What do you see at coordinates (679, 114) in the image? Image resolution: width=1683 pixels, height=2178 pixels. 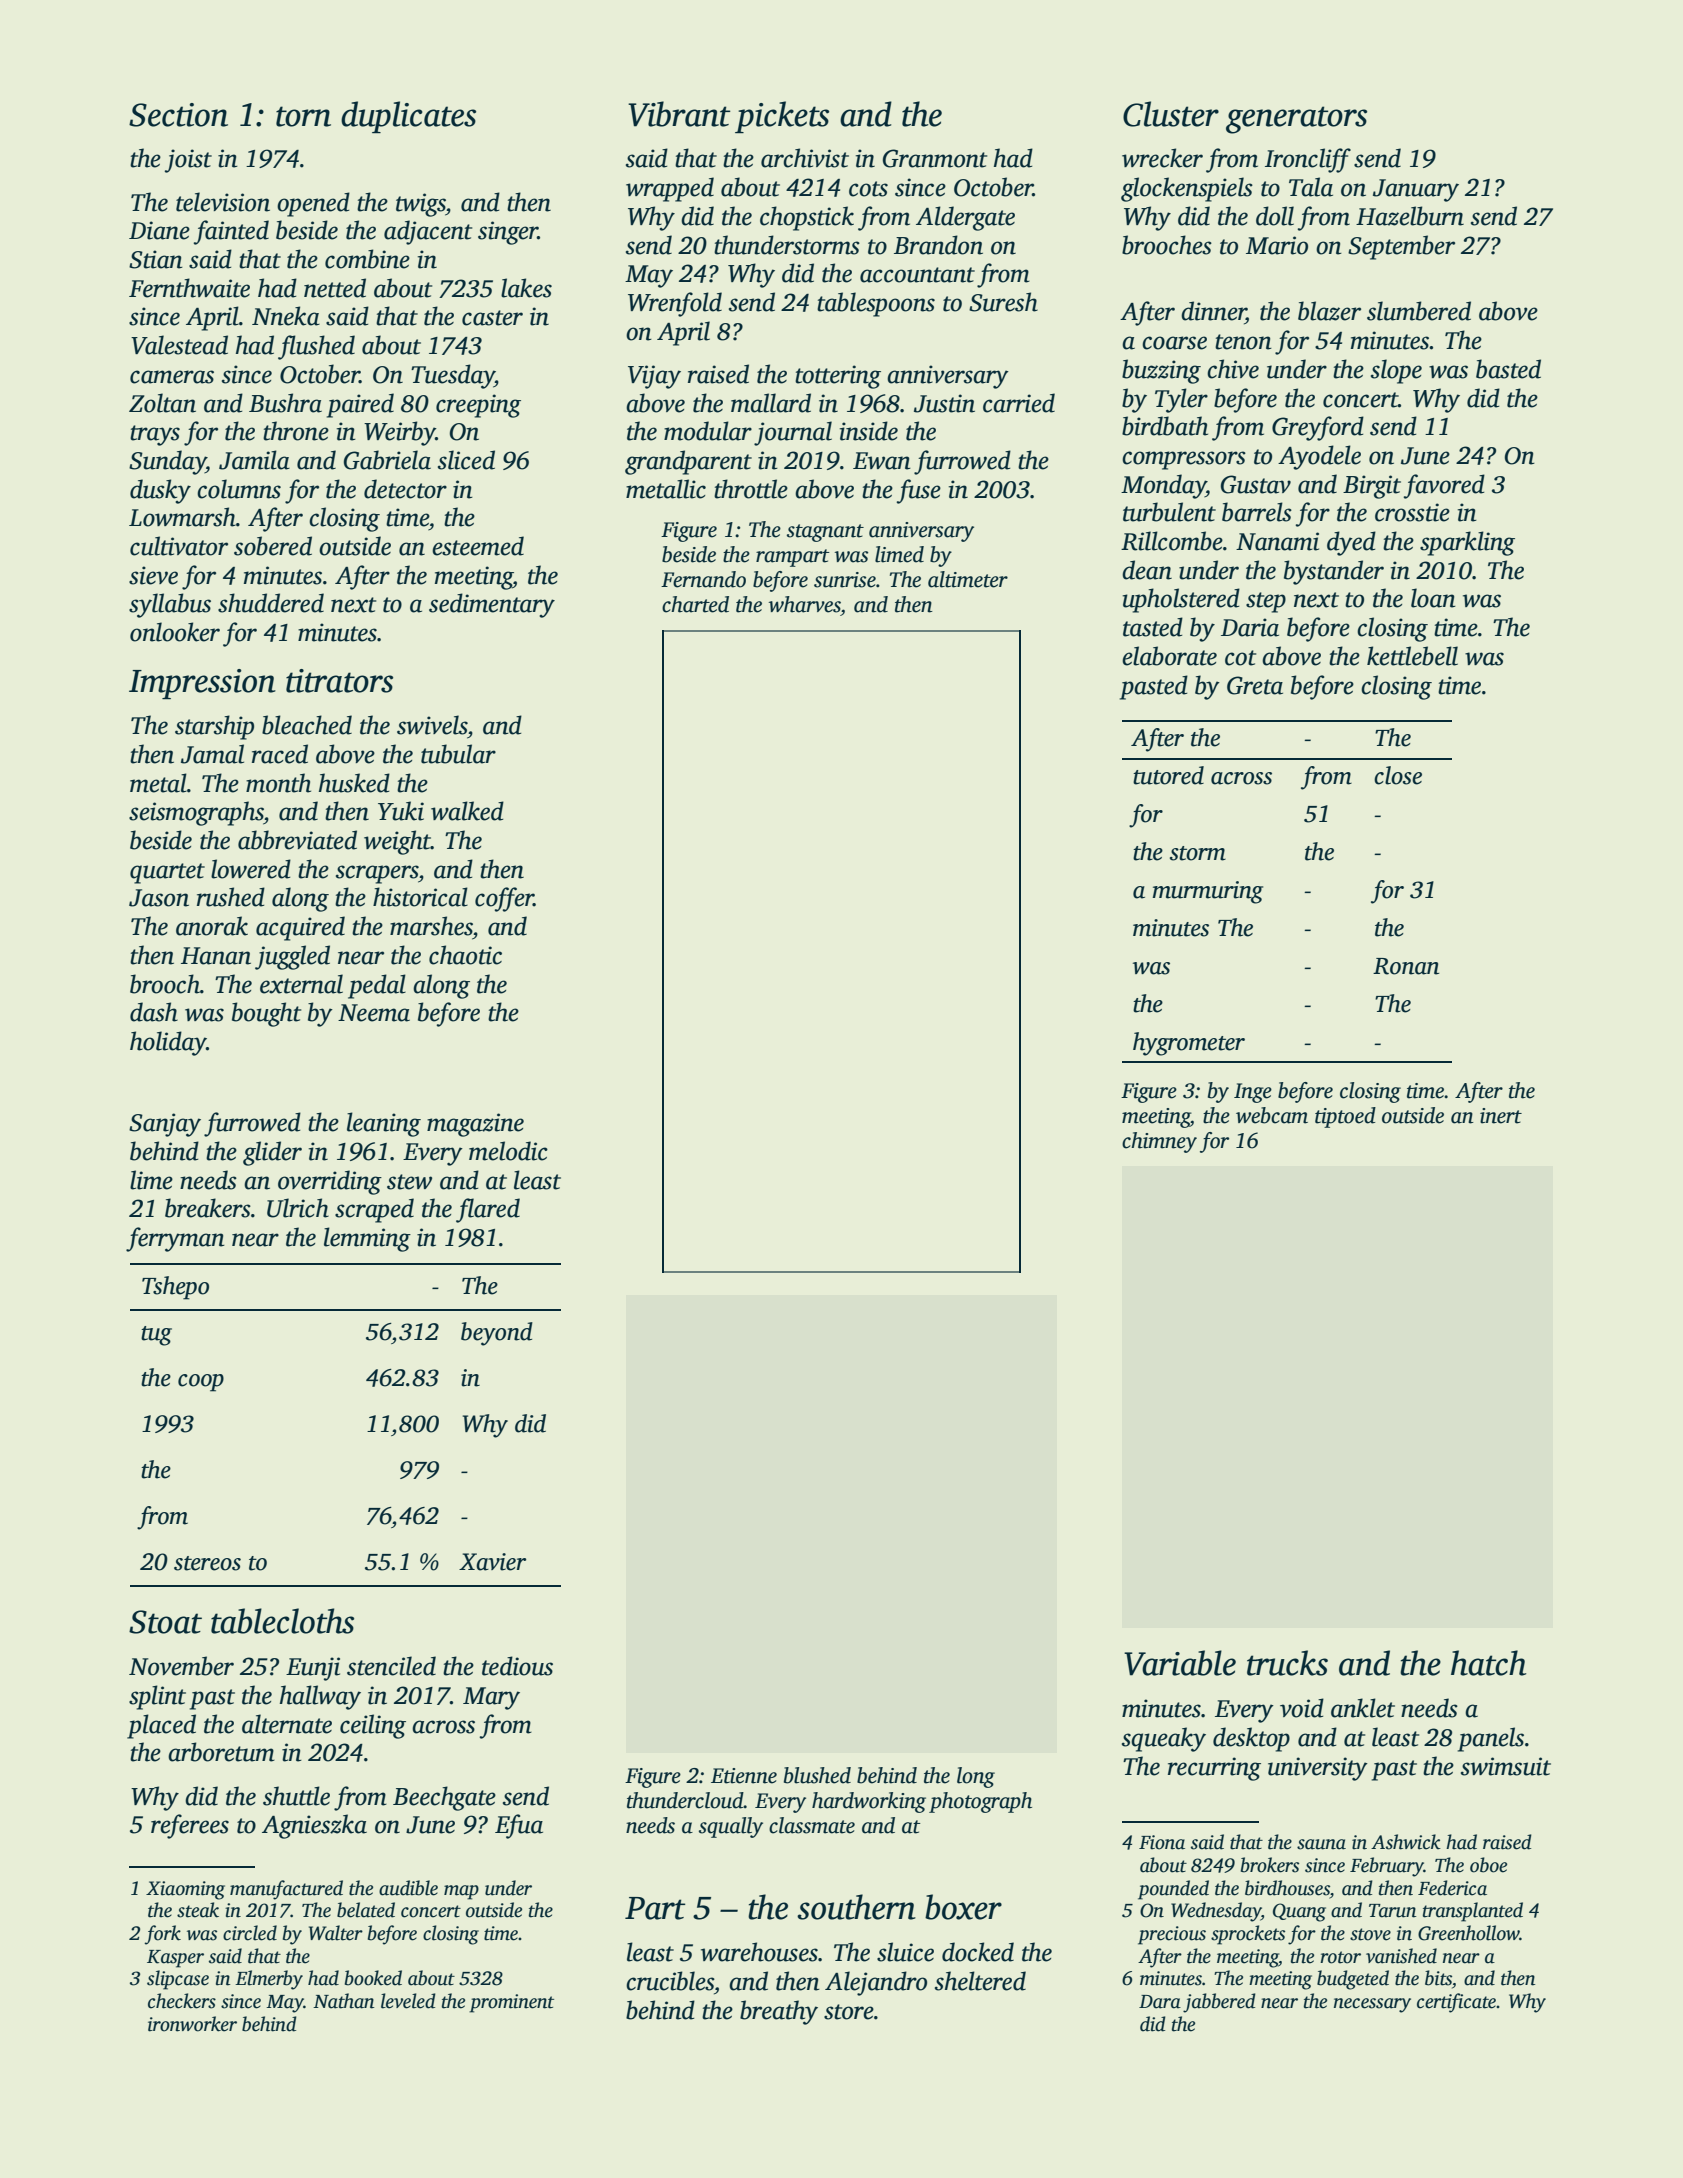 I see `Vibrant` at bounding box center [679, 114].
